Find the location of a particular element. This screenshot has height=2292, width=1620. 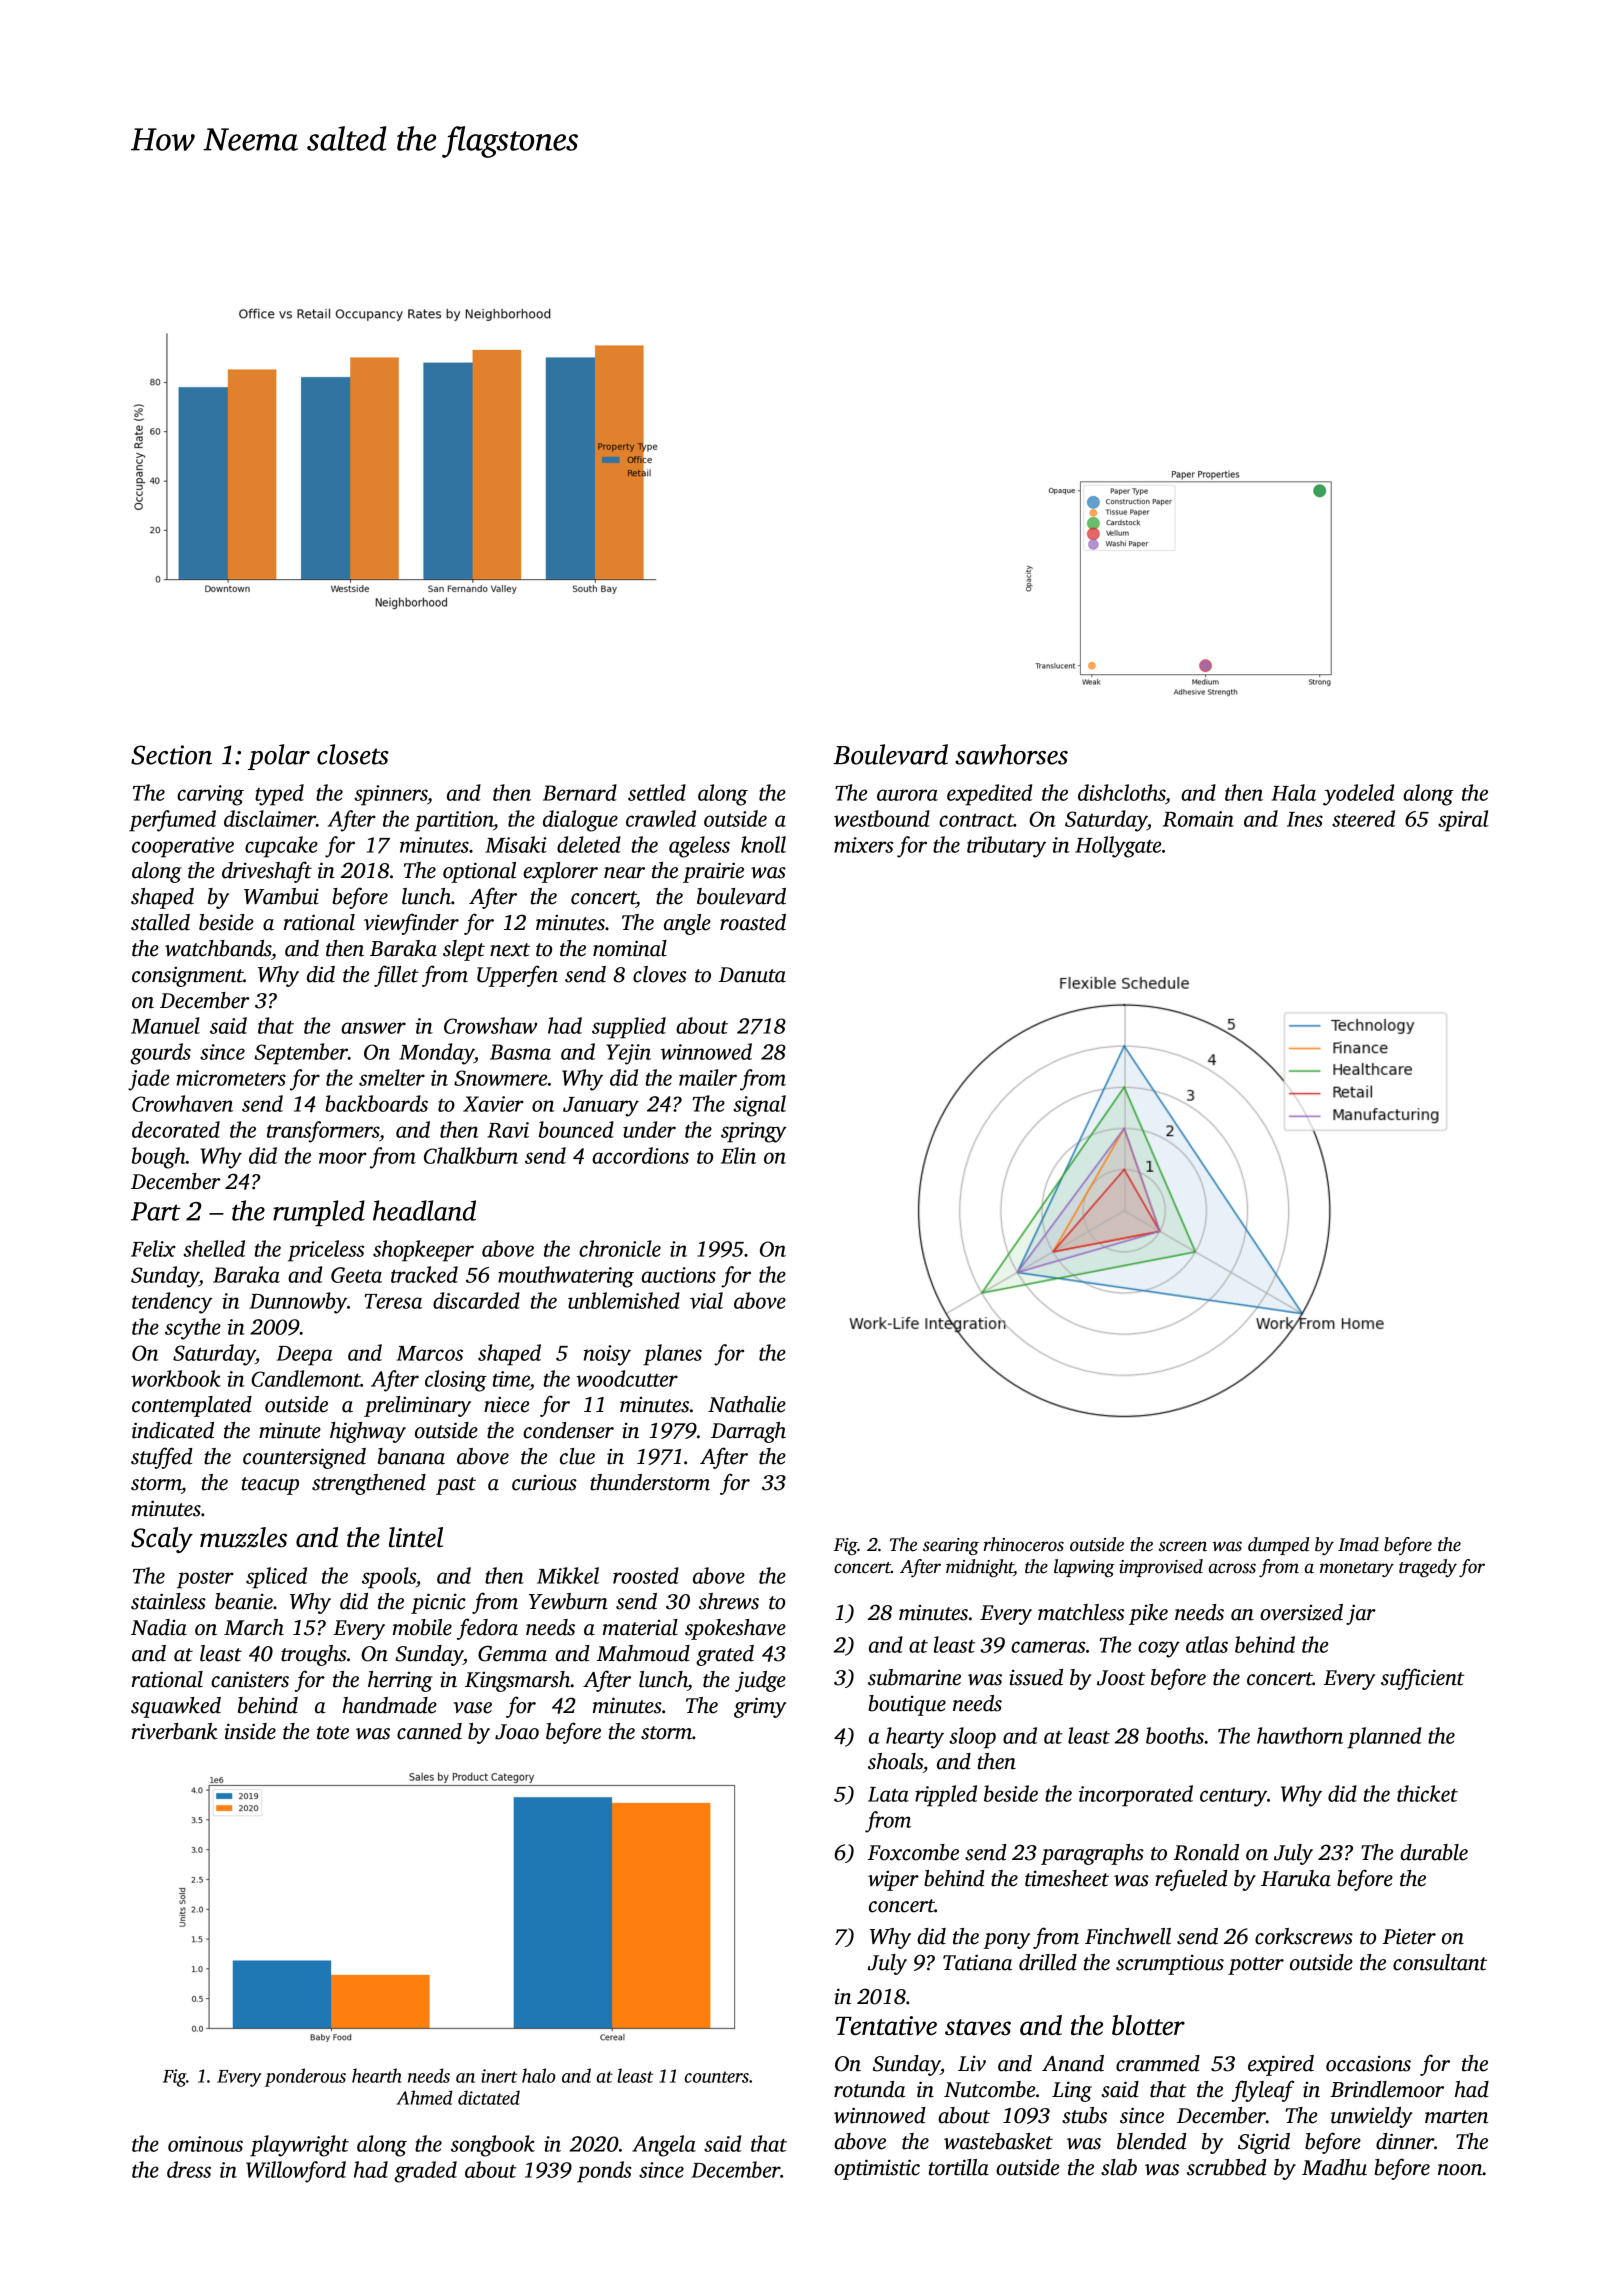

settled is located at coordinates (657, 792).
